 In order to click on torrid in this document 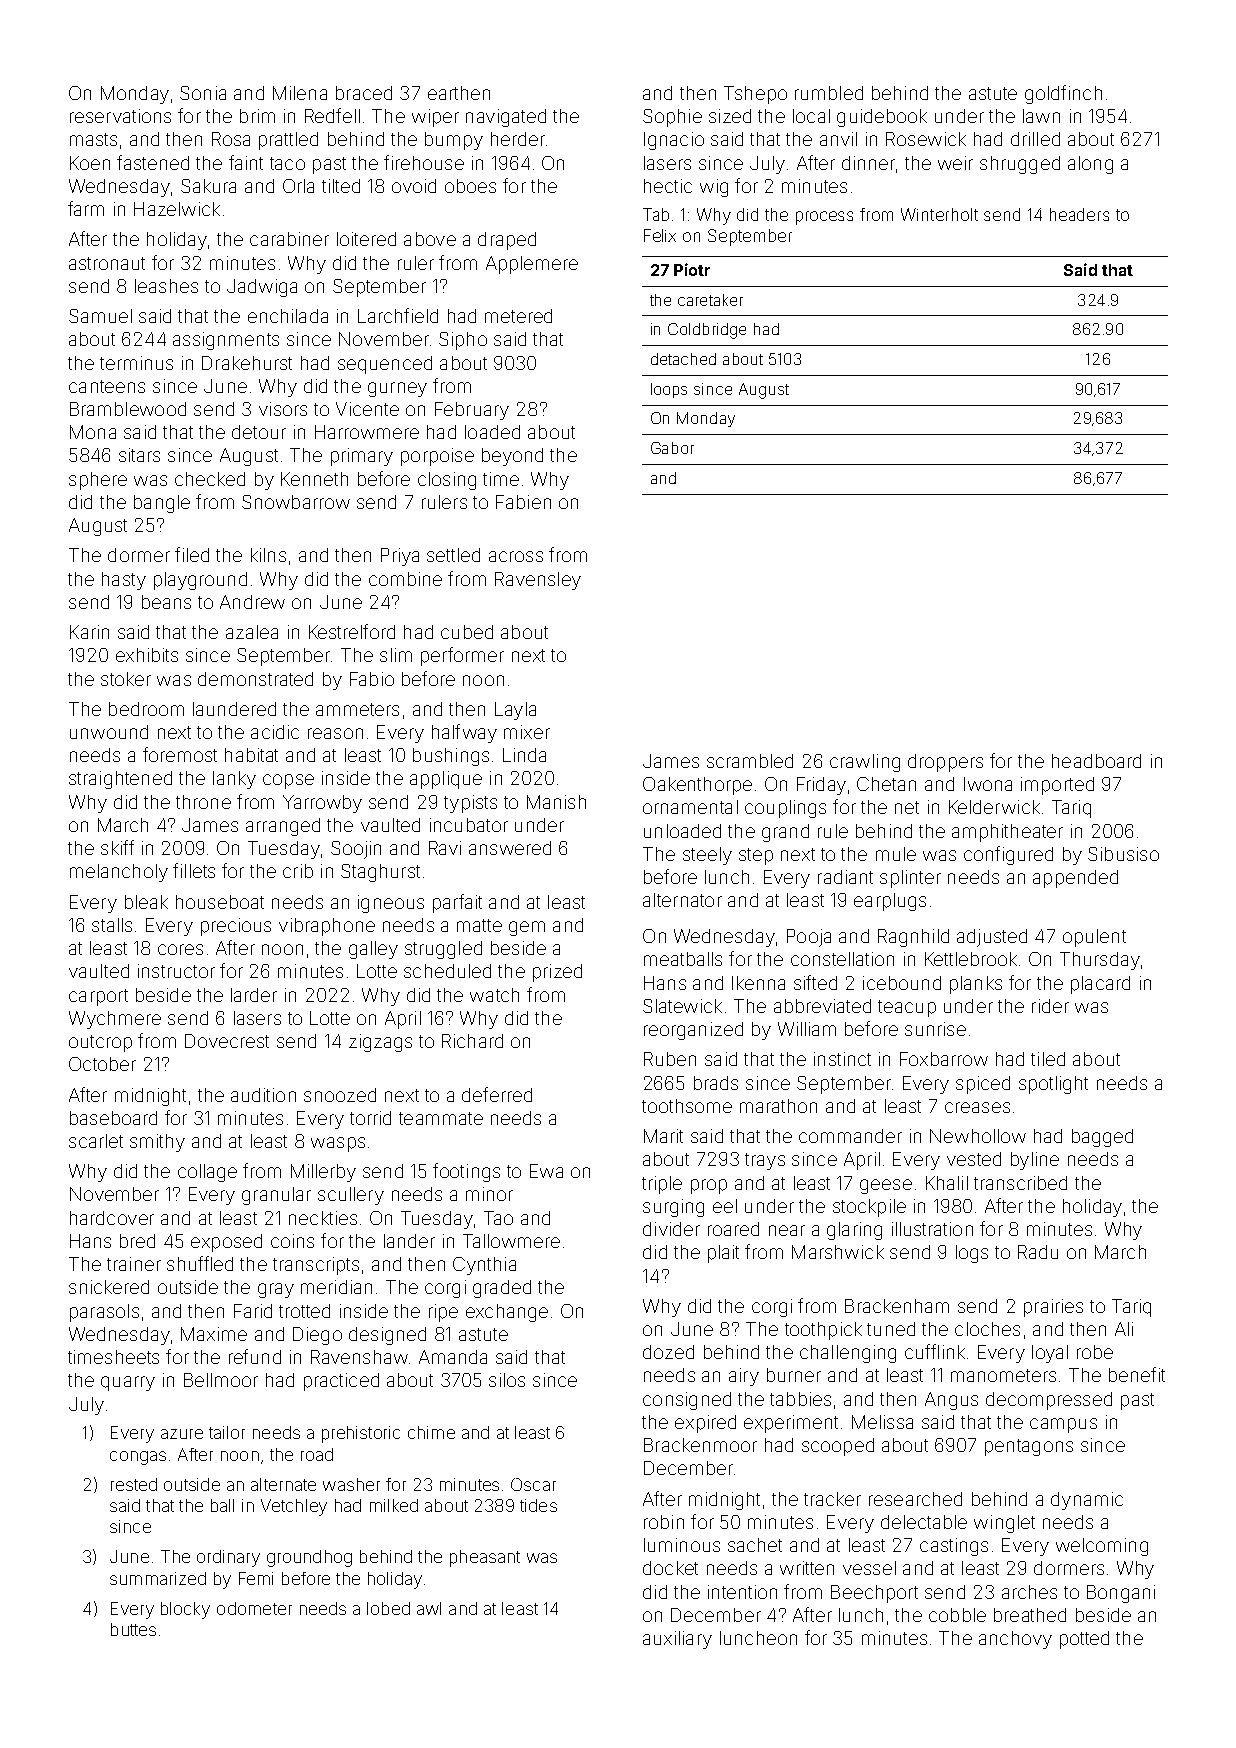, I will do `click(370, 1118)`.
